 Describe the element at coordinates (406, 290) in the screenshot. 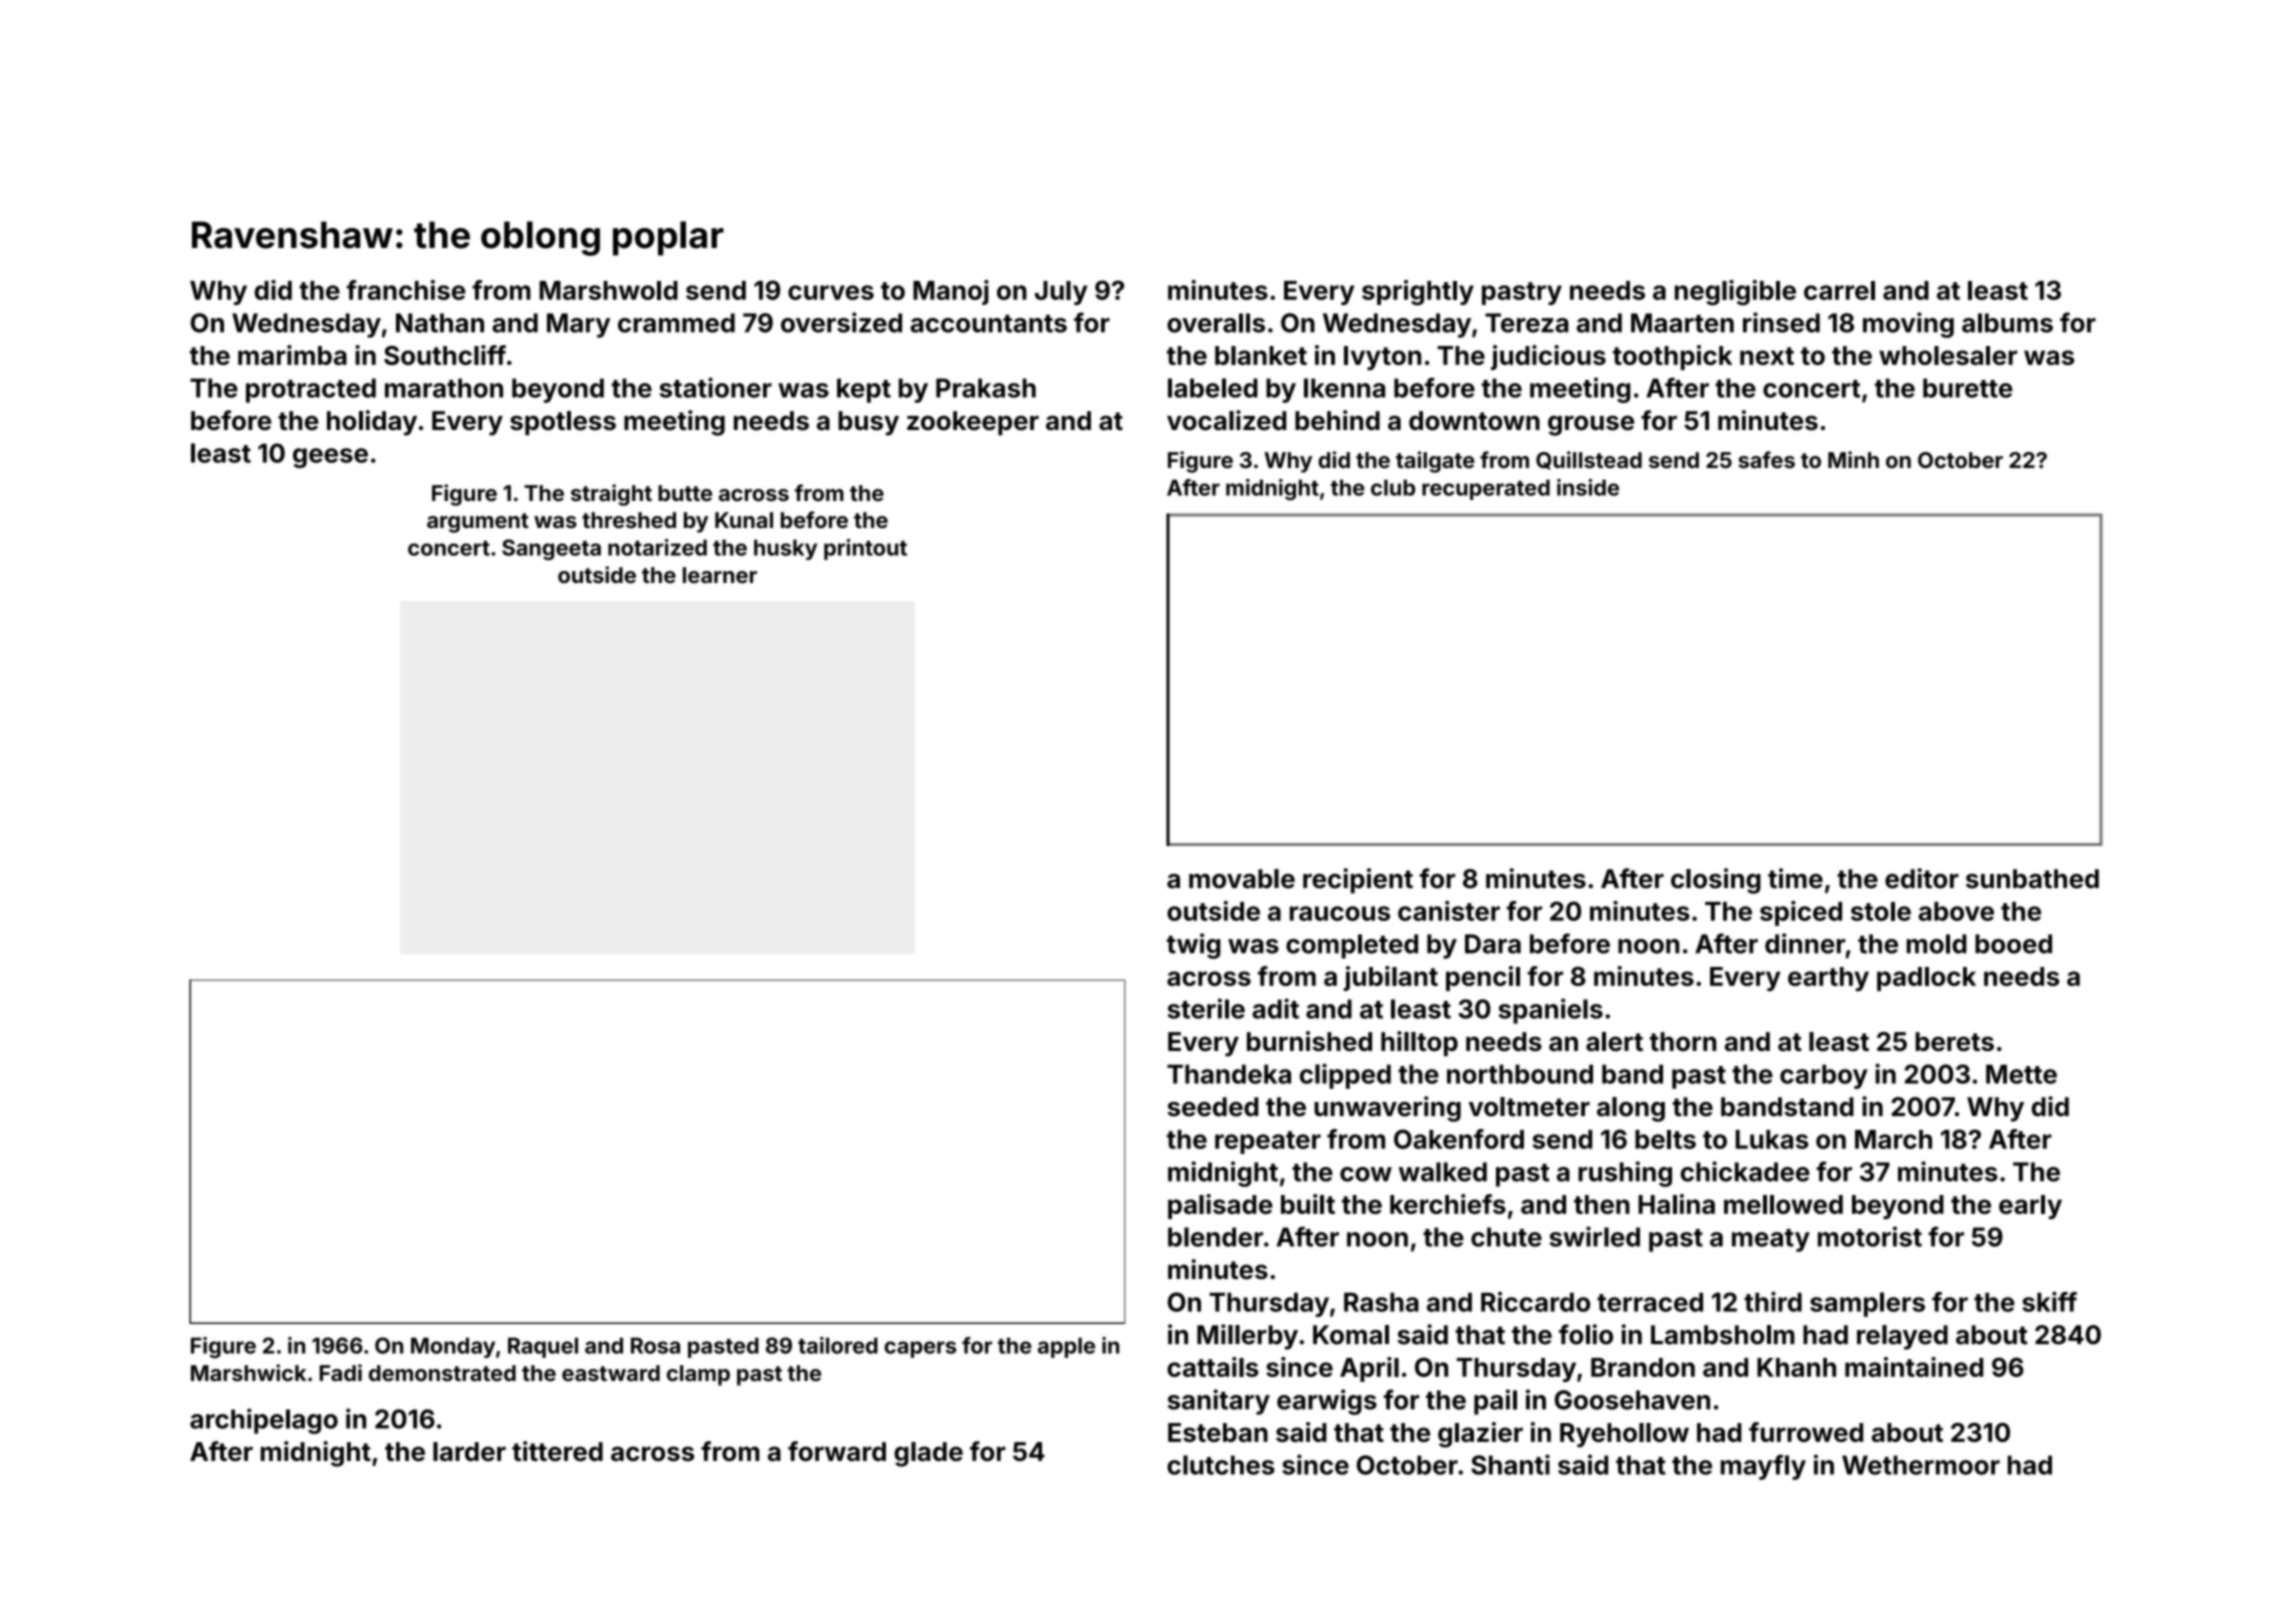

I see `franchise` at that location.
